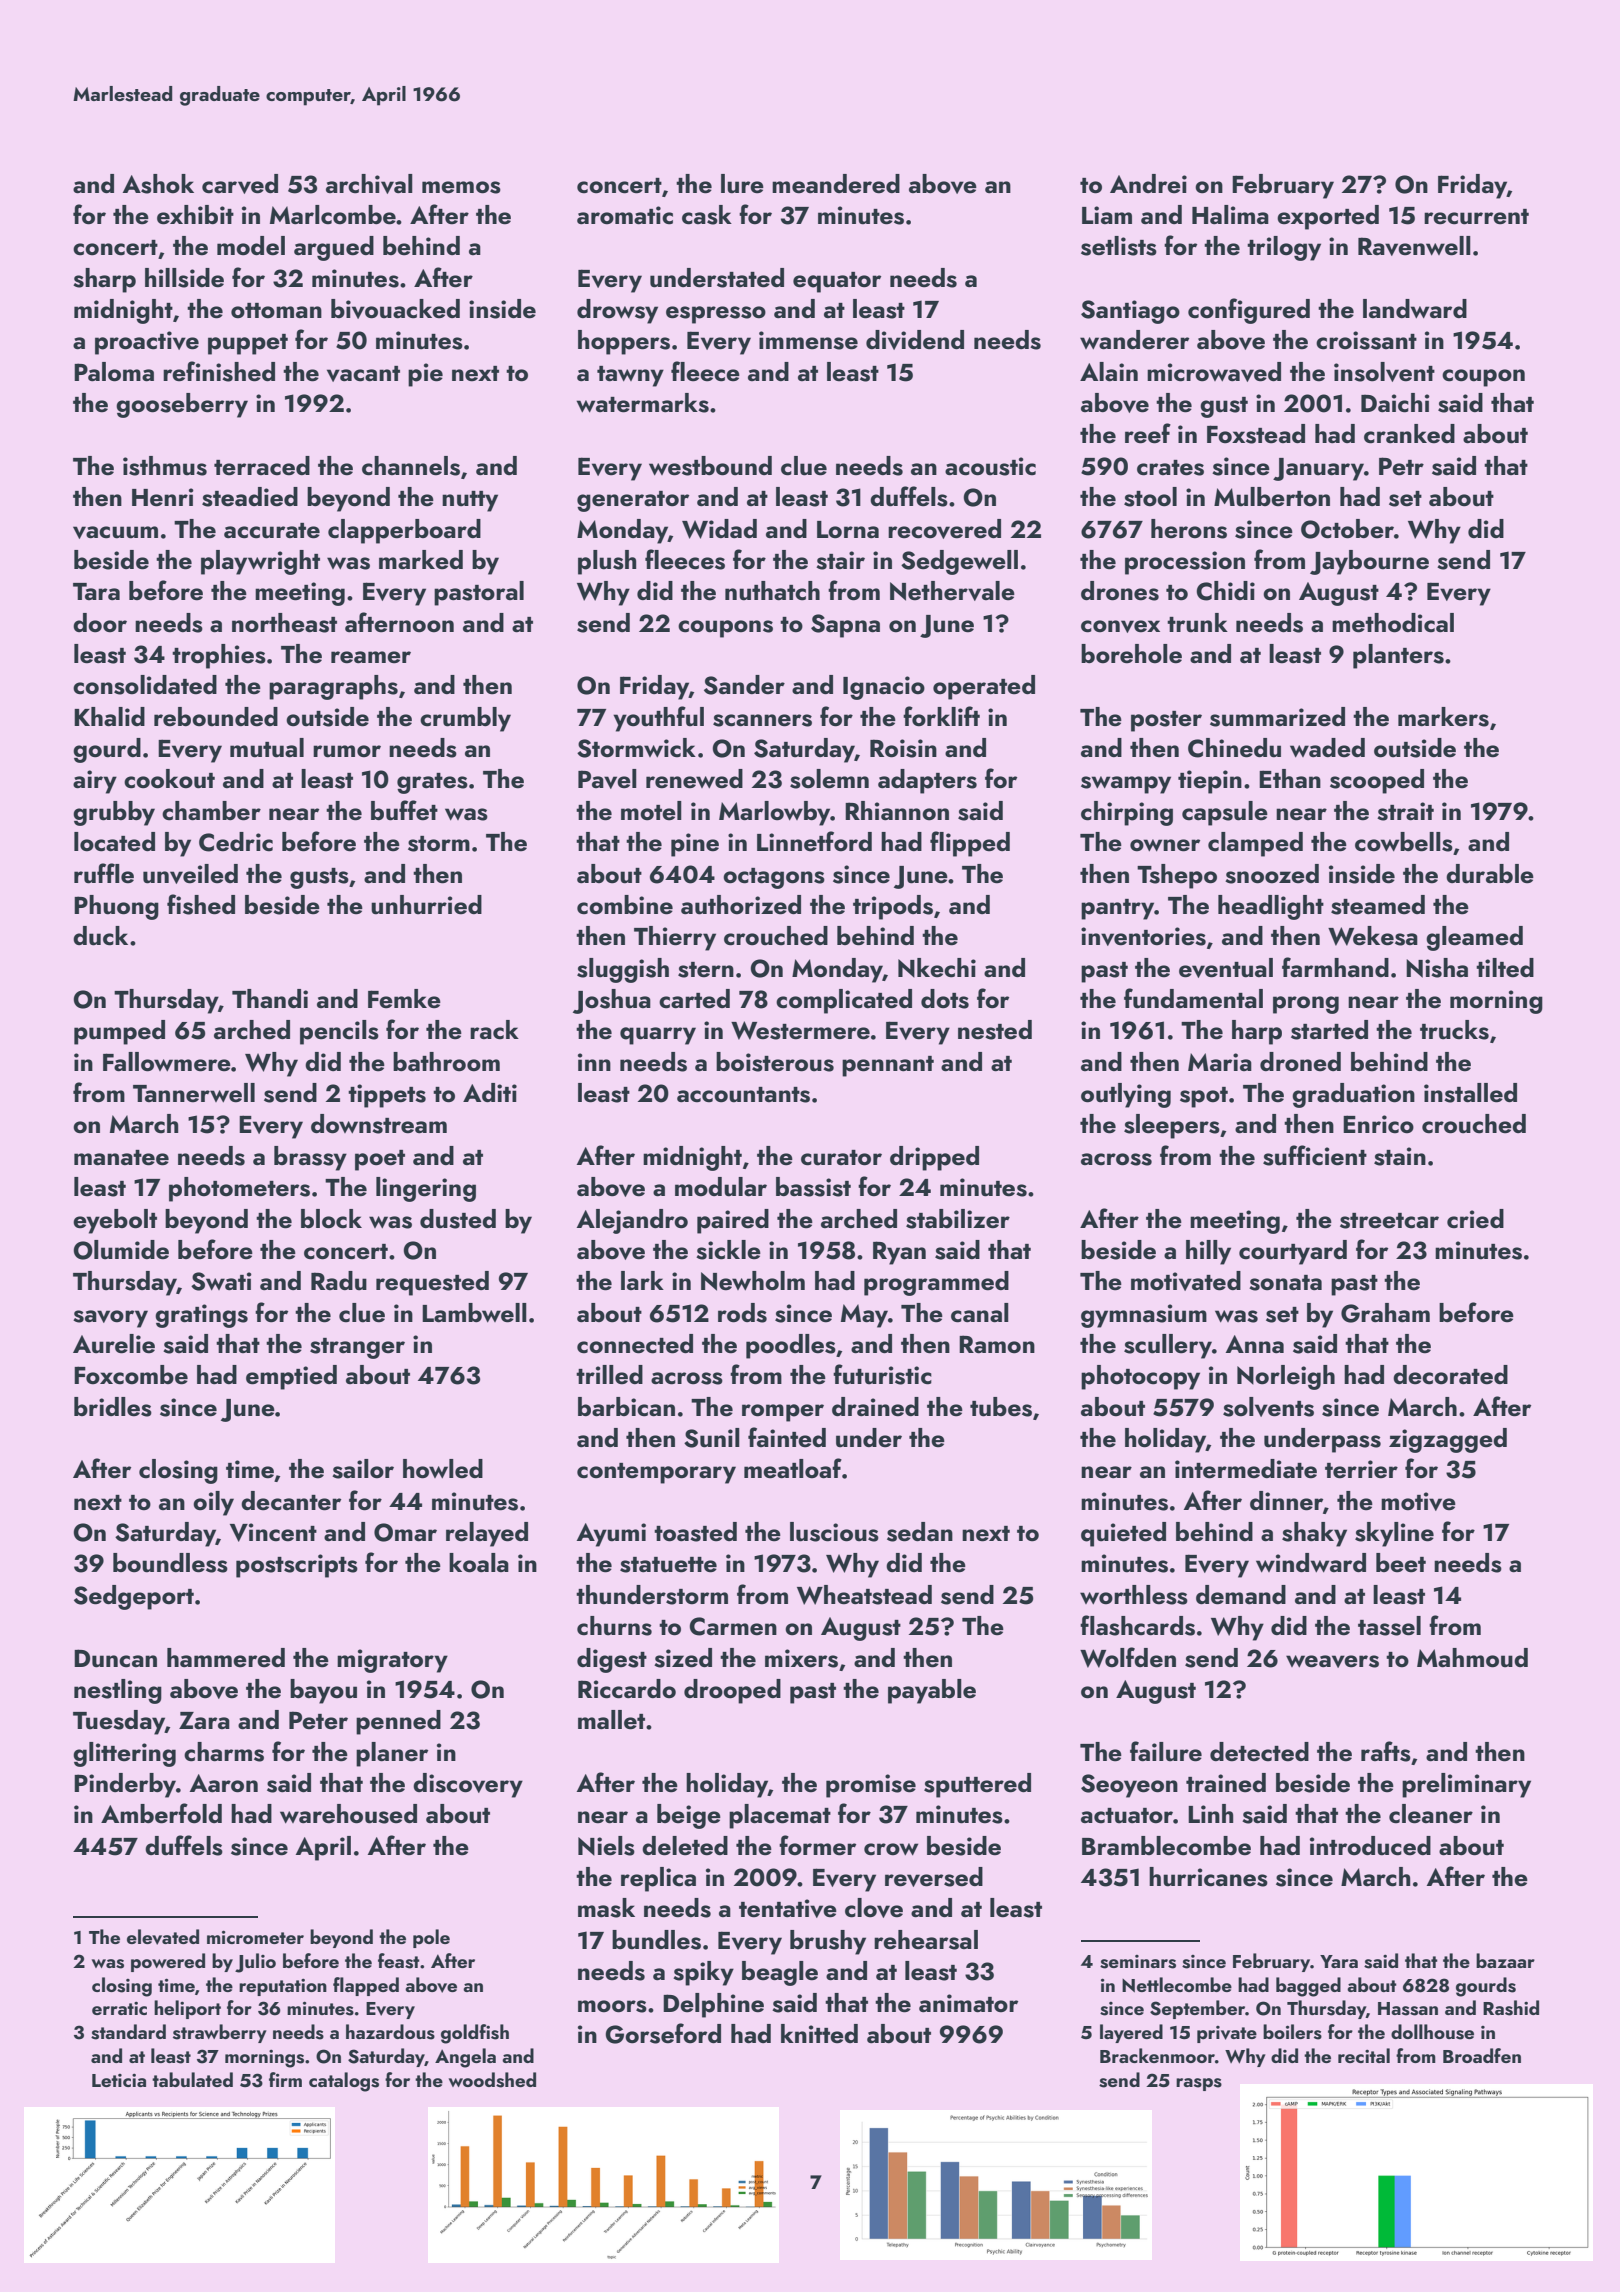 The width and height of the image is (1620, 2292). Describe the element at coordinates (195, 215) in the image. I see `exhibit` at that location.
